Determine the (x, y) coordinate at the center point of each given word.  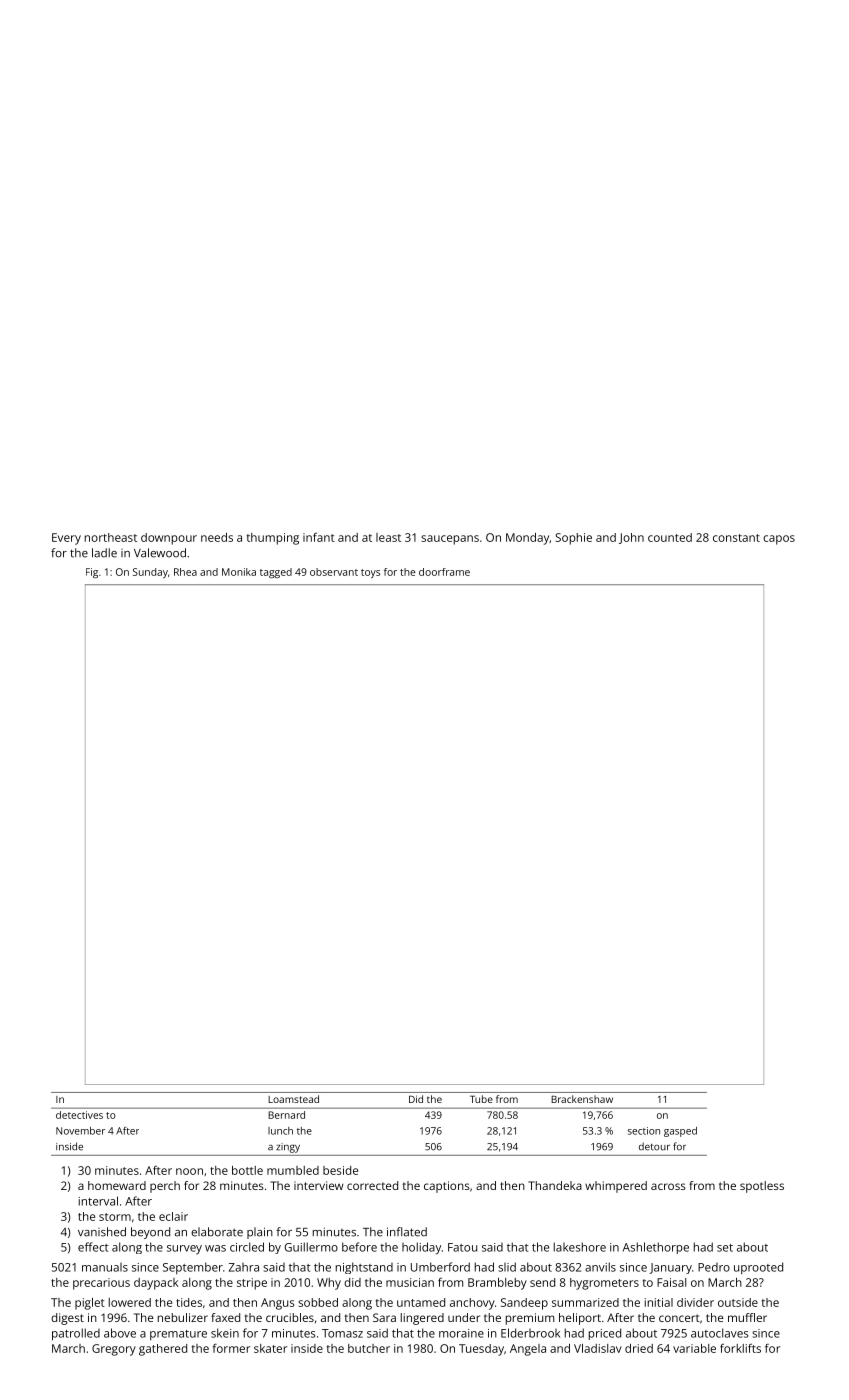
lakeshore (580, 1247)
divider (695, 1302)
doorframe (444, 572)
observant (334, 572)
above (120, 1333)
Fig (92, 573)
